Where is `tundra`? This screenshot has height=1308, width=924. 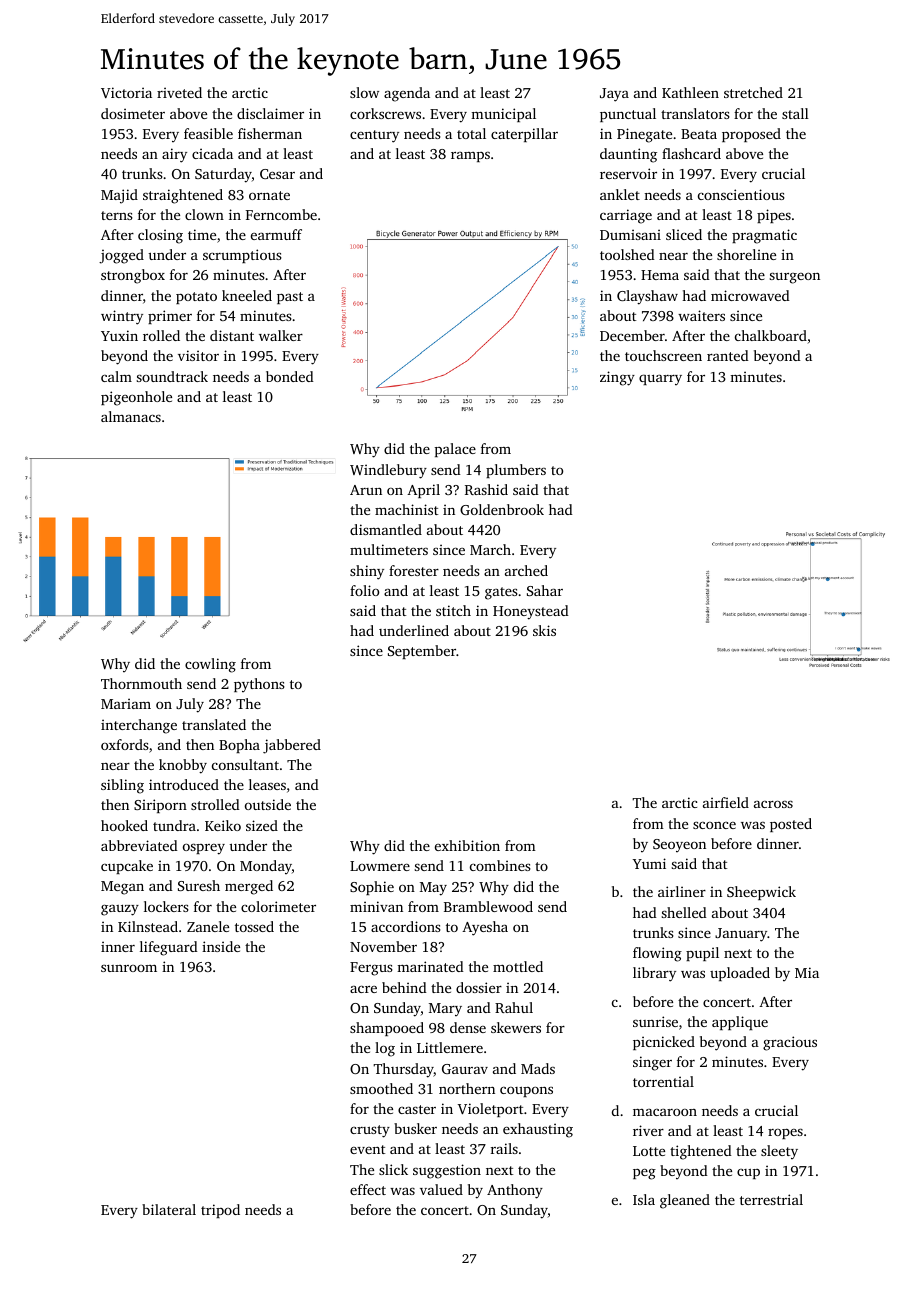 tundra is located at coordinates (174, 825).
